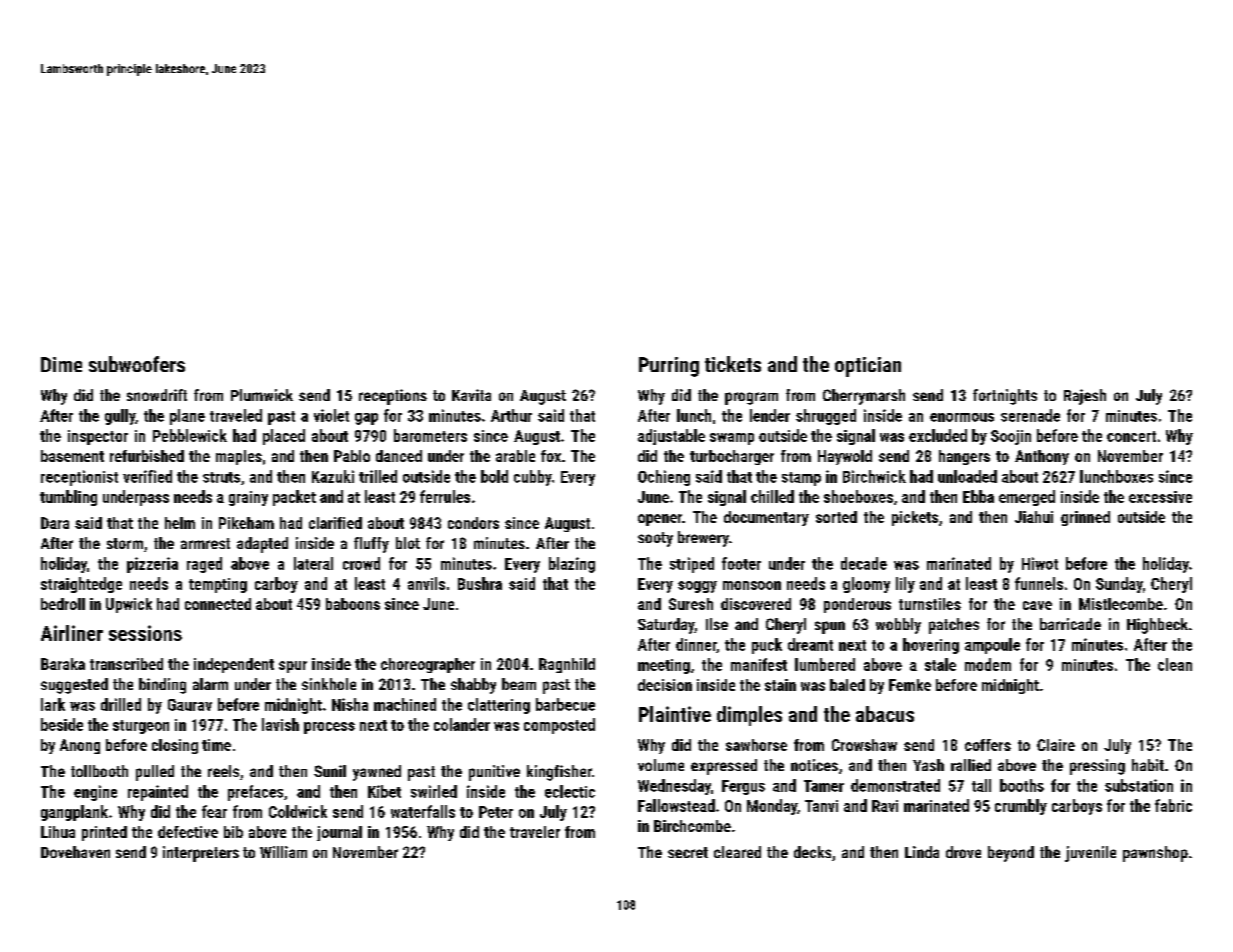 This screenshot has width=1233, height=952. What do you see at coordinates (825, 664) in the screenshot?
I see `lumbered` at bounding box center [825, 664].
